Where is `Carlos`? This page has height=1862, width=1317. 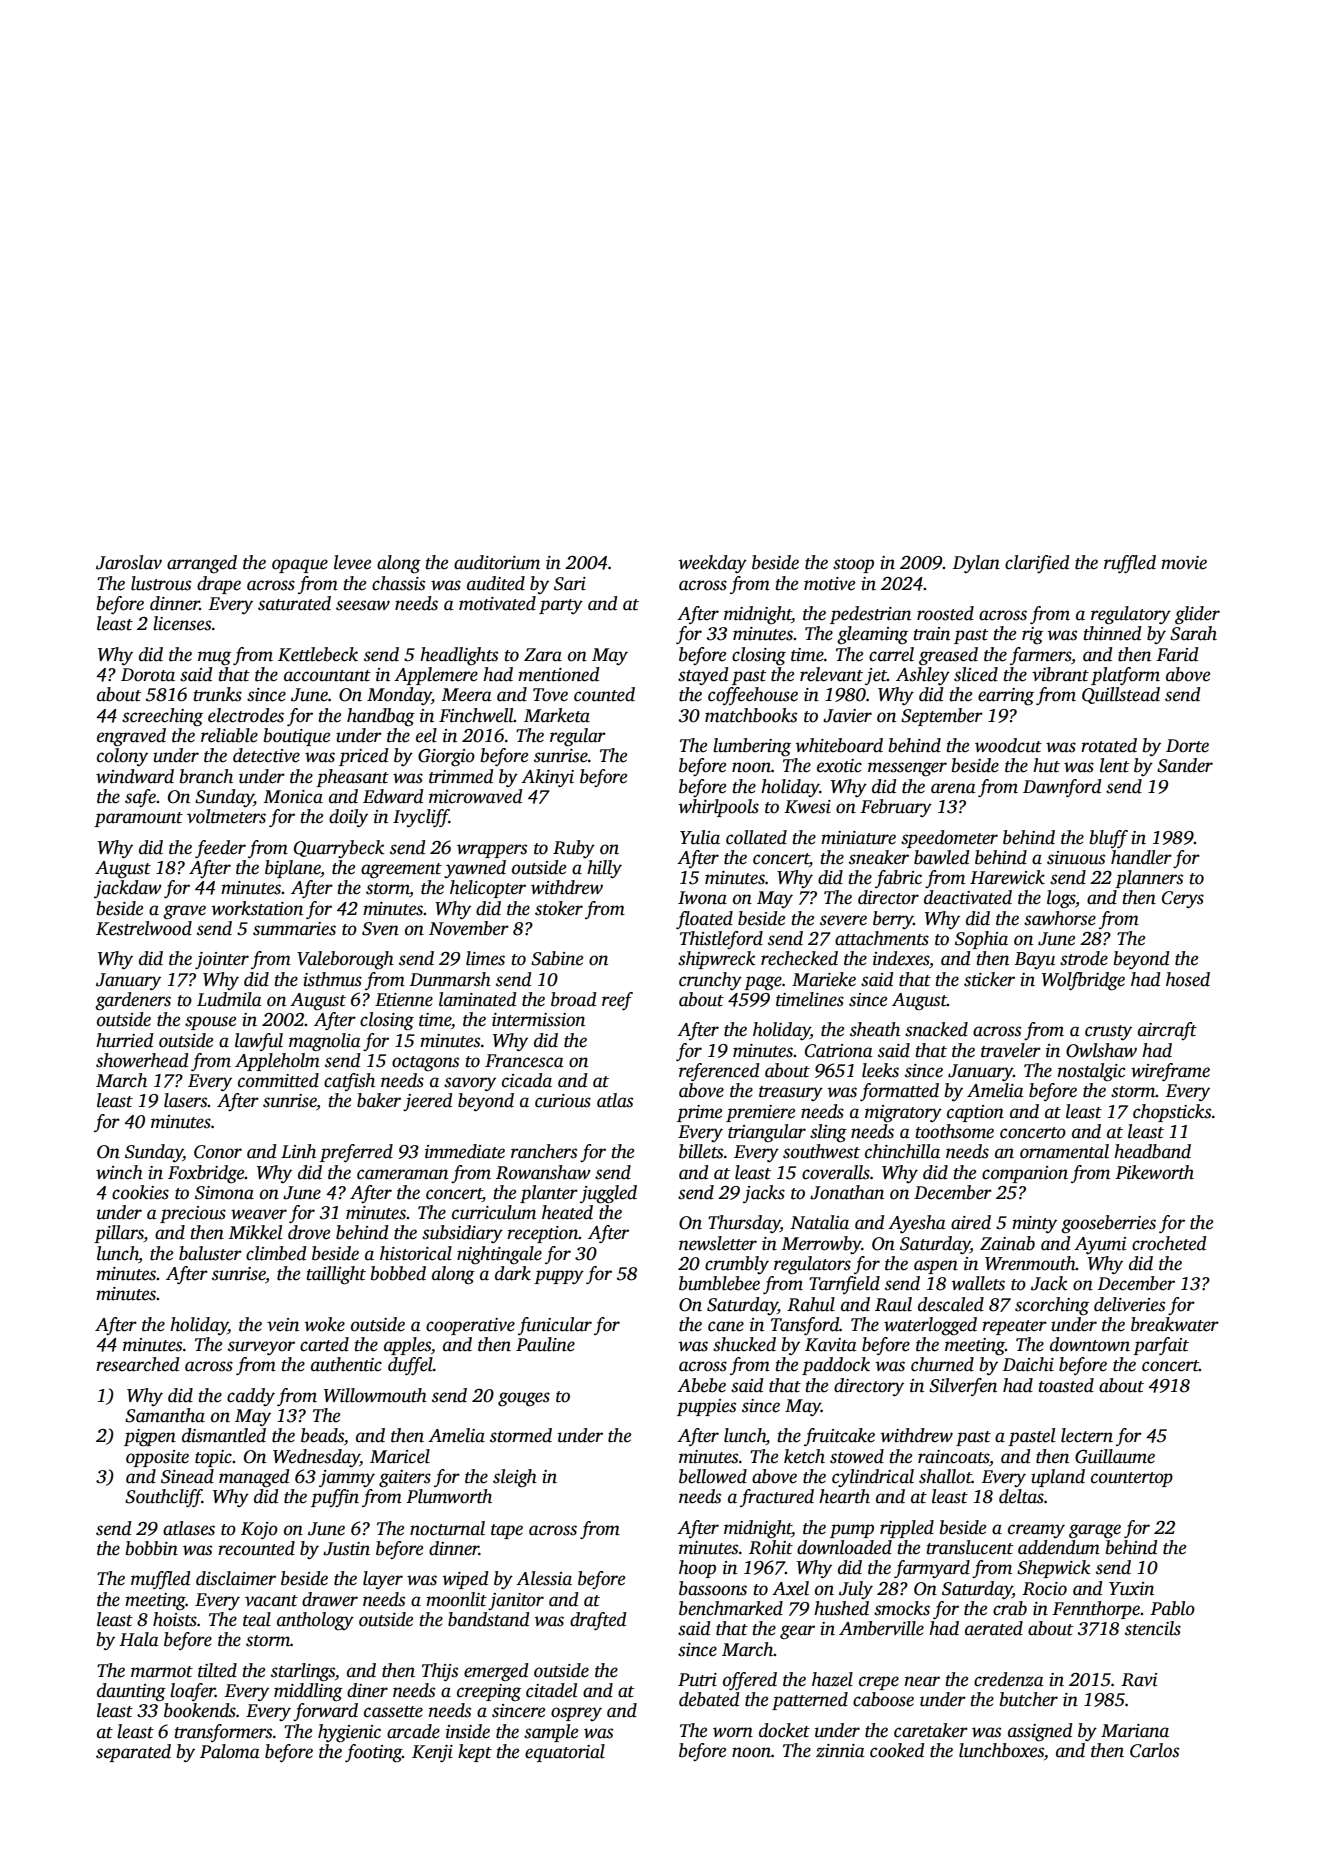
Carlos is located at coordinates (1154, 1750).
